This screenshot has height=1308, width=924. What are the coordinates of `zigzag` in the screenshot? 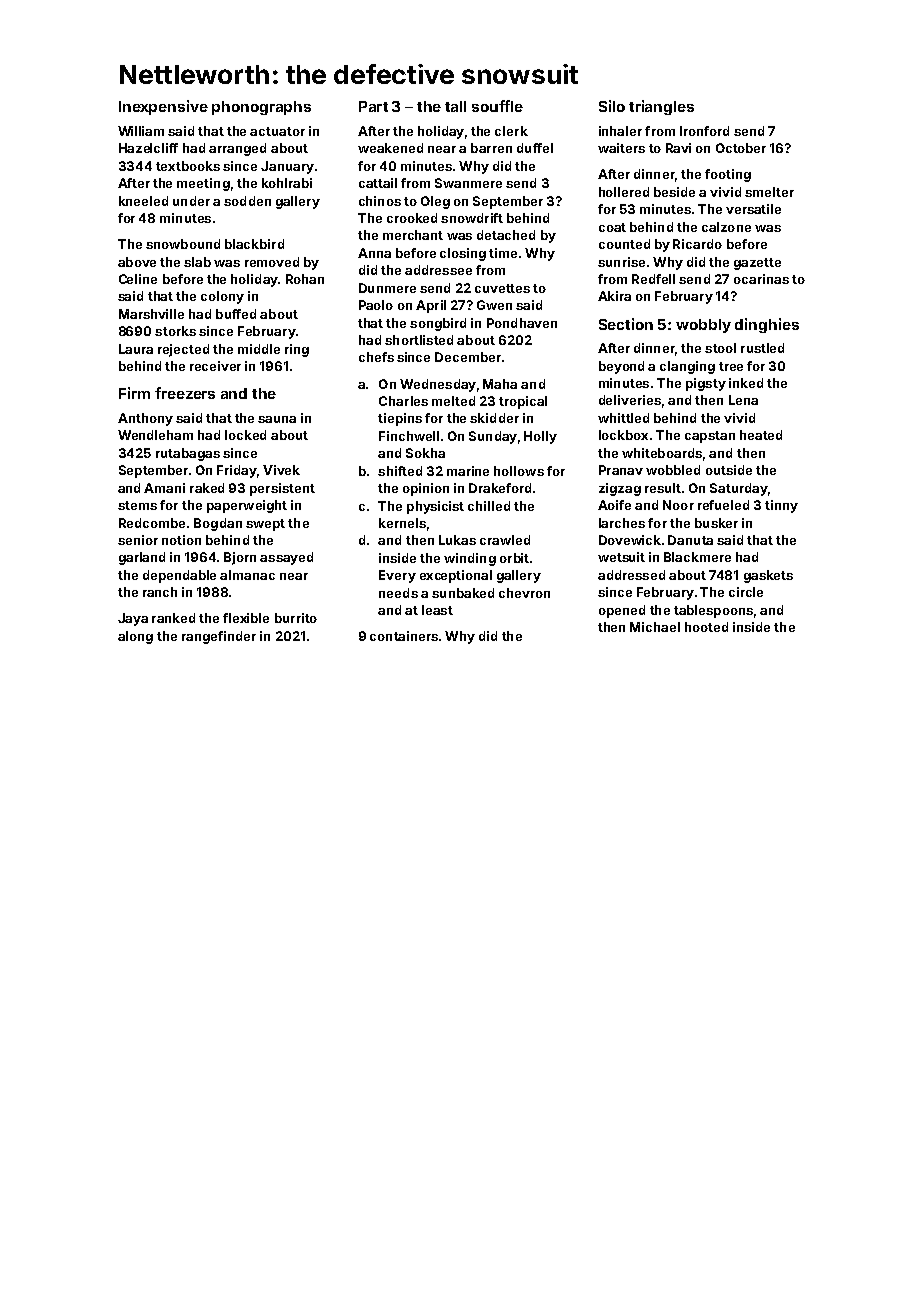 It's located at (620, 489).
